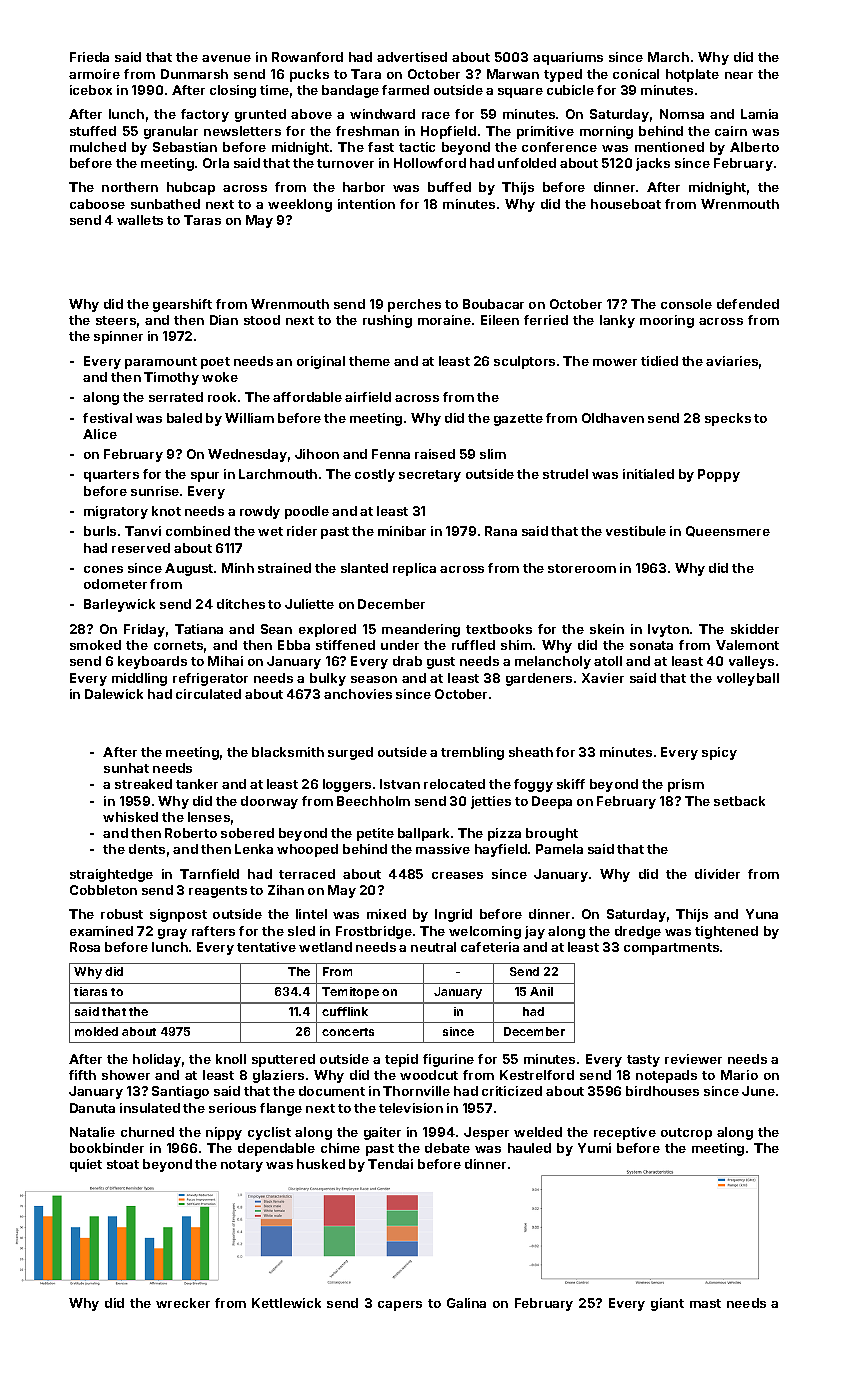 The height and width of the image is (1400, 849). What do you see at coordinates (375, 475) in the image?
I see `costly` at bounding box center [375, 475].
